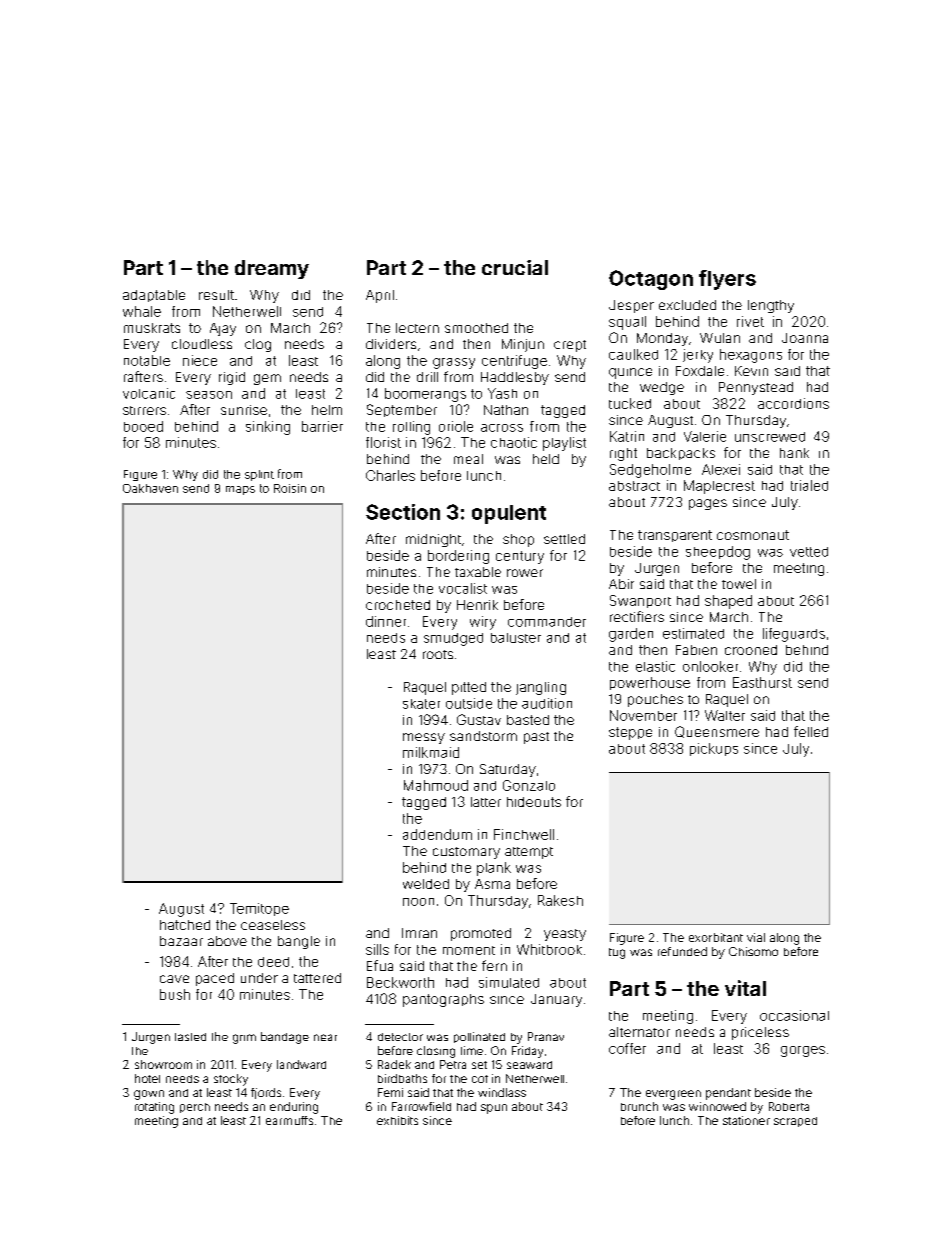 Image resolution: width=952 pixels, height=1233 pixels. I want to click on crucial, so click(515, 267).
